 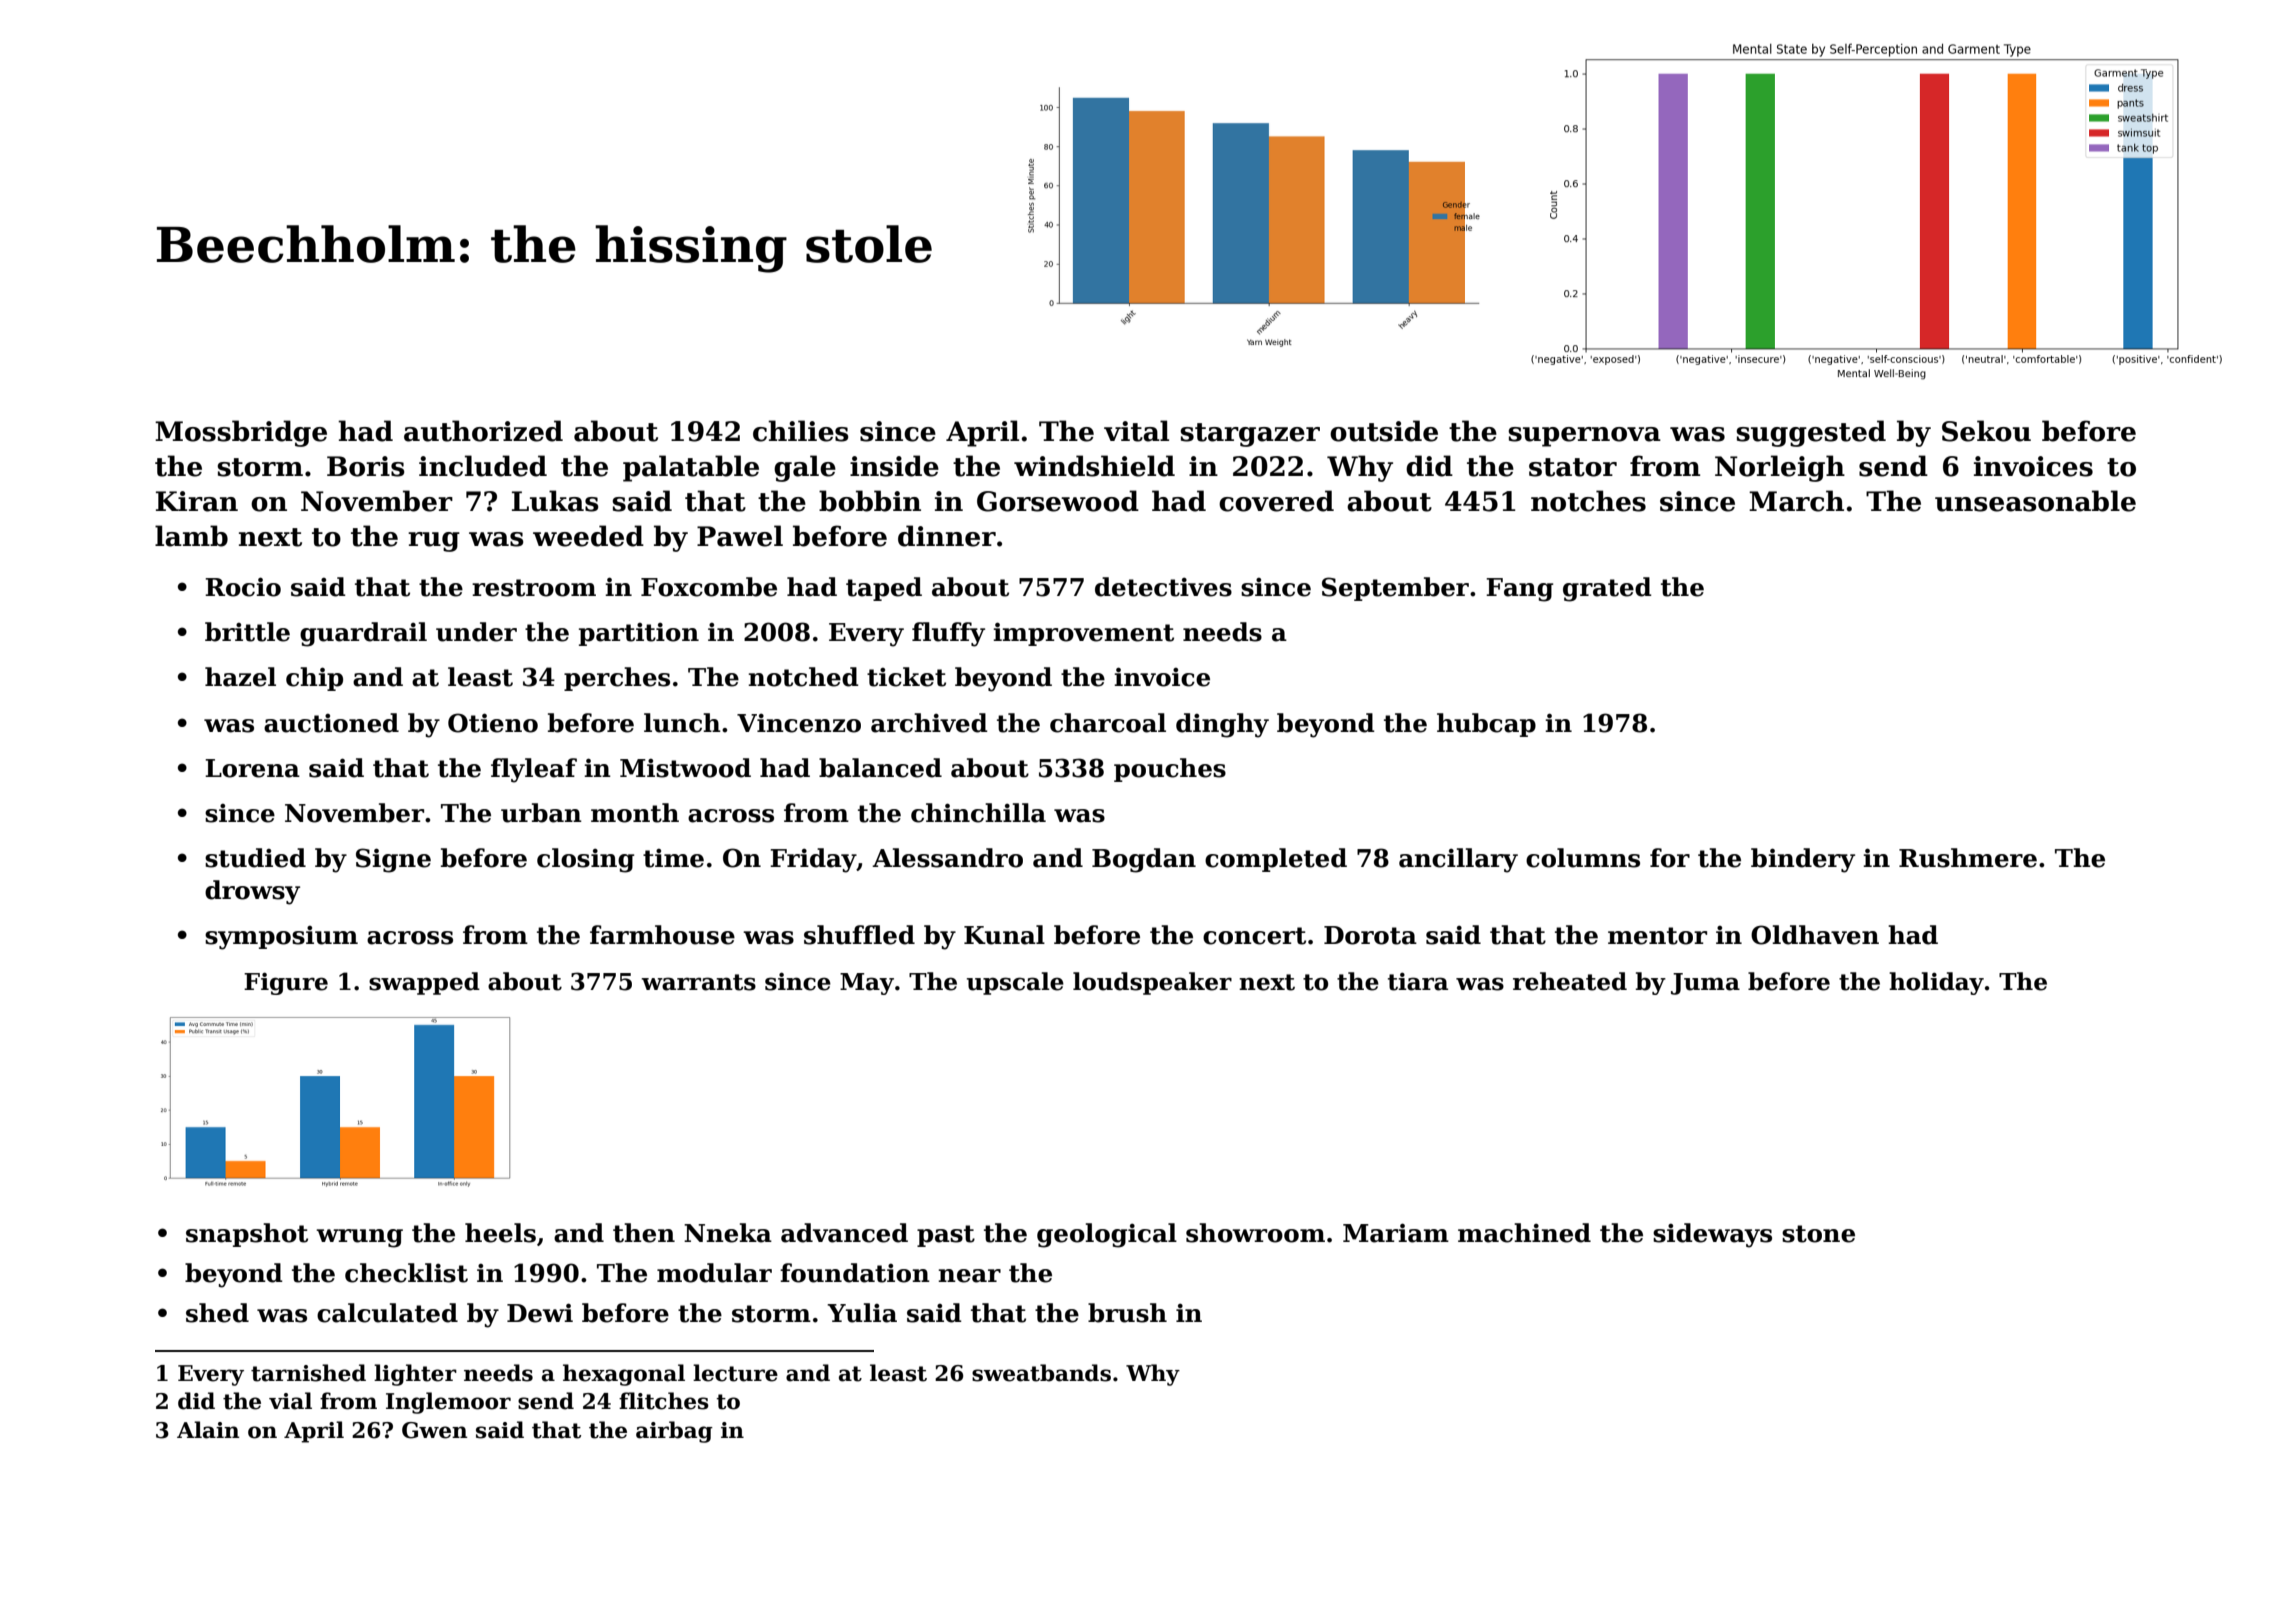 What do you see at coordinates (434, 1430) in the document?
I see `Gwen` at bounding box center [434, 1430].
